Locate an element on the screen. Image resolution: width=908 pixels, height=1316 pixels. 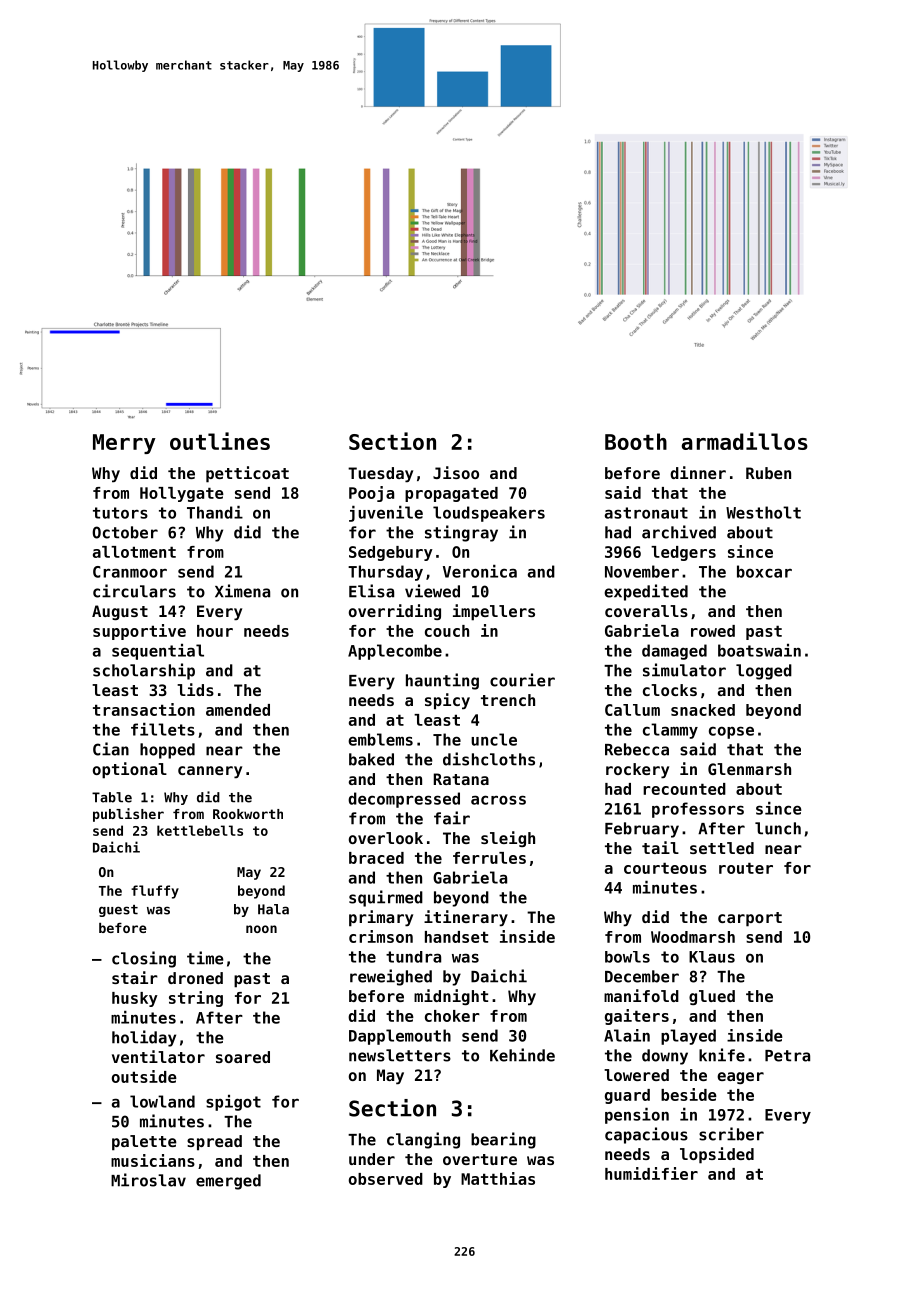
Merry is located at coordinates (124, 444).
